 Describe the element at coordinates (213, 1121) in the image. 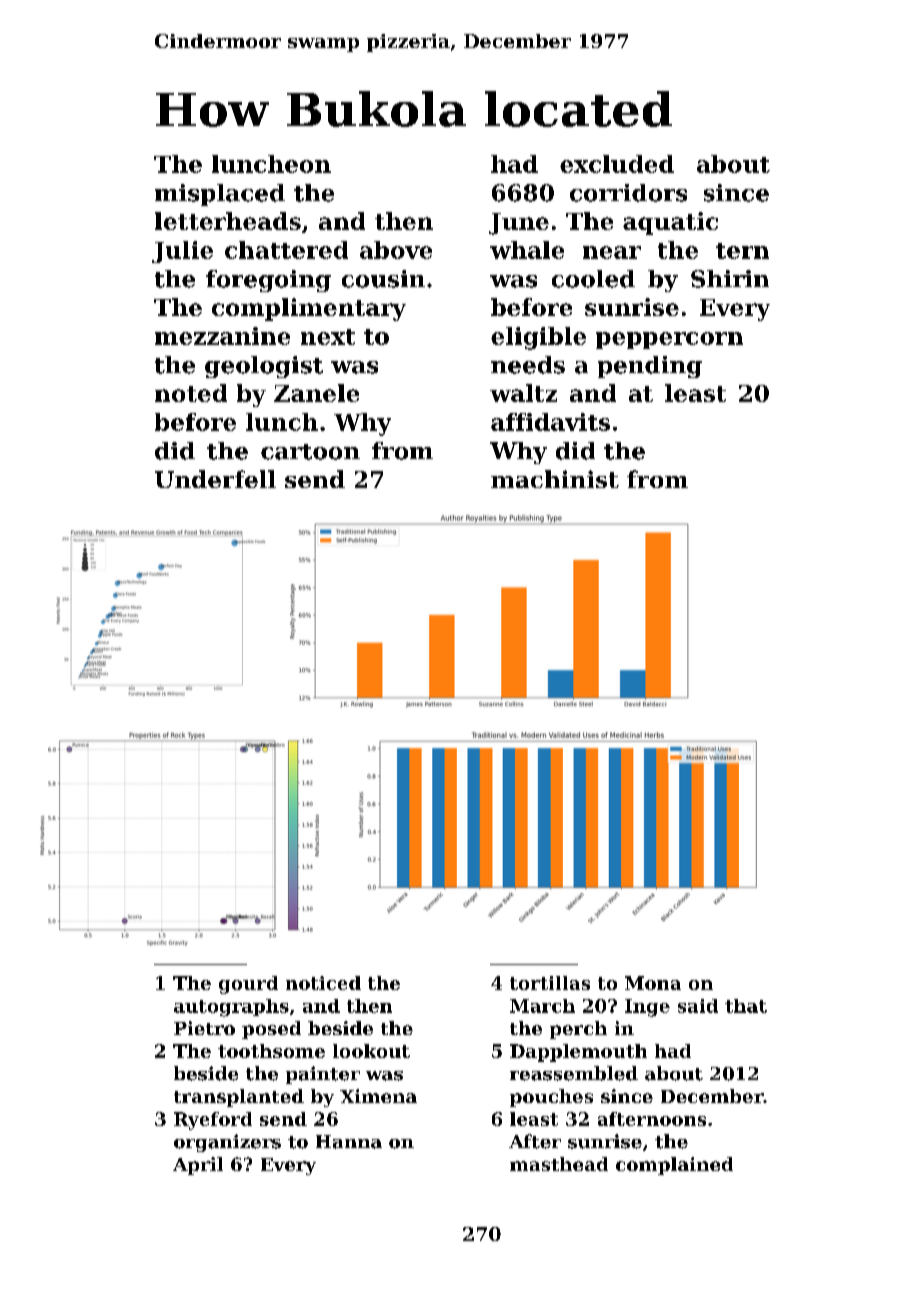

I see `Ryeford` at that location.
